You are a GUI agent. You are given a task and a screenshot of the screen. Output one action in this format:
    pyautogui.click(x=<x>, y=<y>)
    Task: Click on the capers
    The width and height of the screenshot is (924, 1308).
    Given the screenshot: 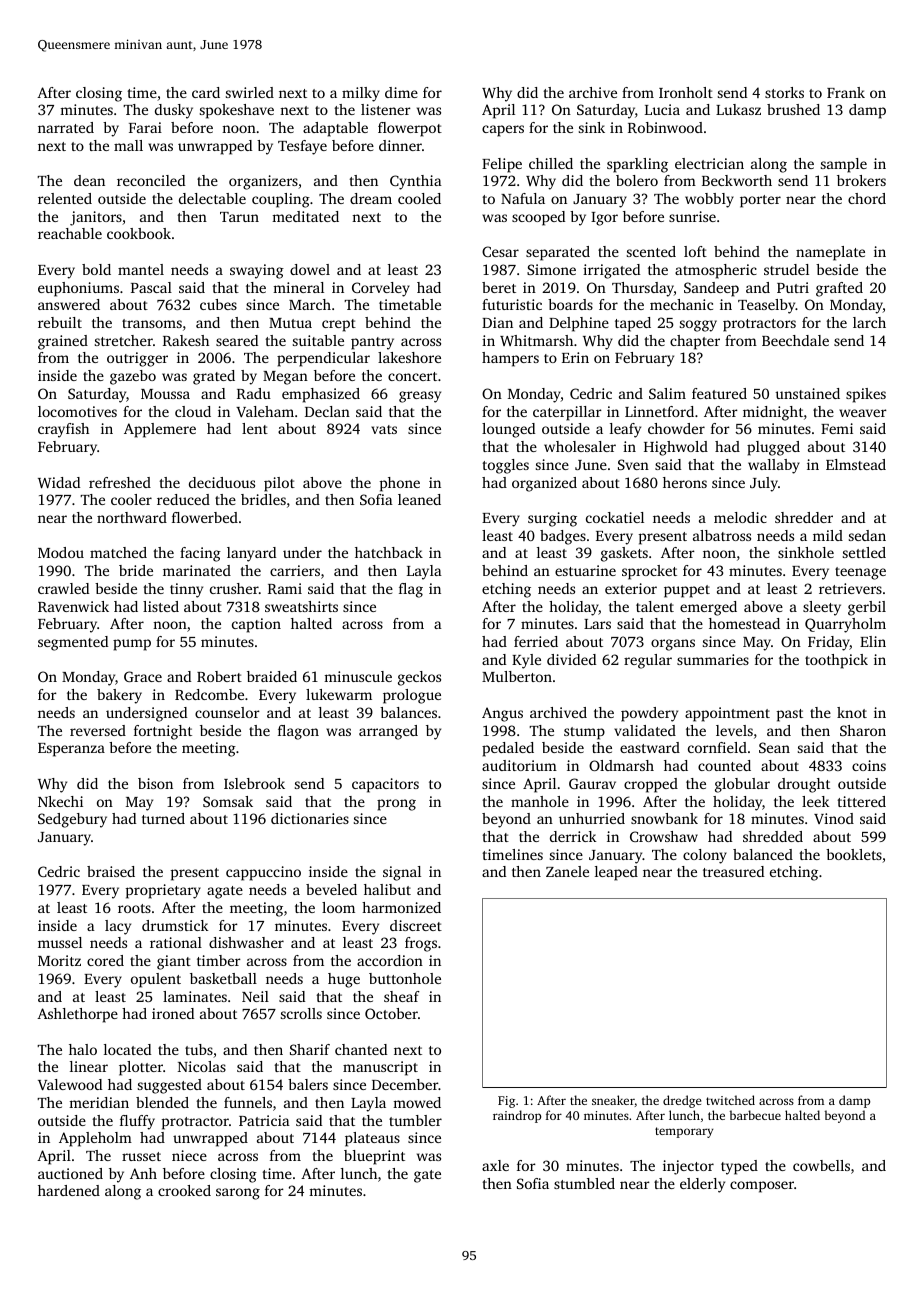 What is the action you would take?
    pyautogui.click(x=503, y=131)
